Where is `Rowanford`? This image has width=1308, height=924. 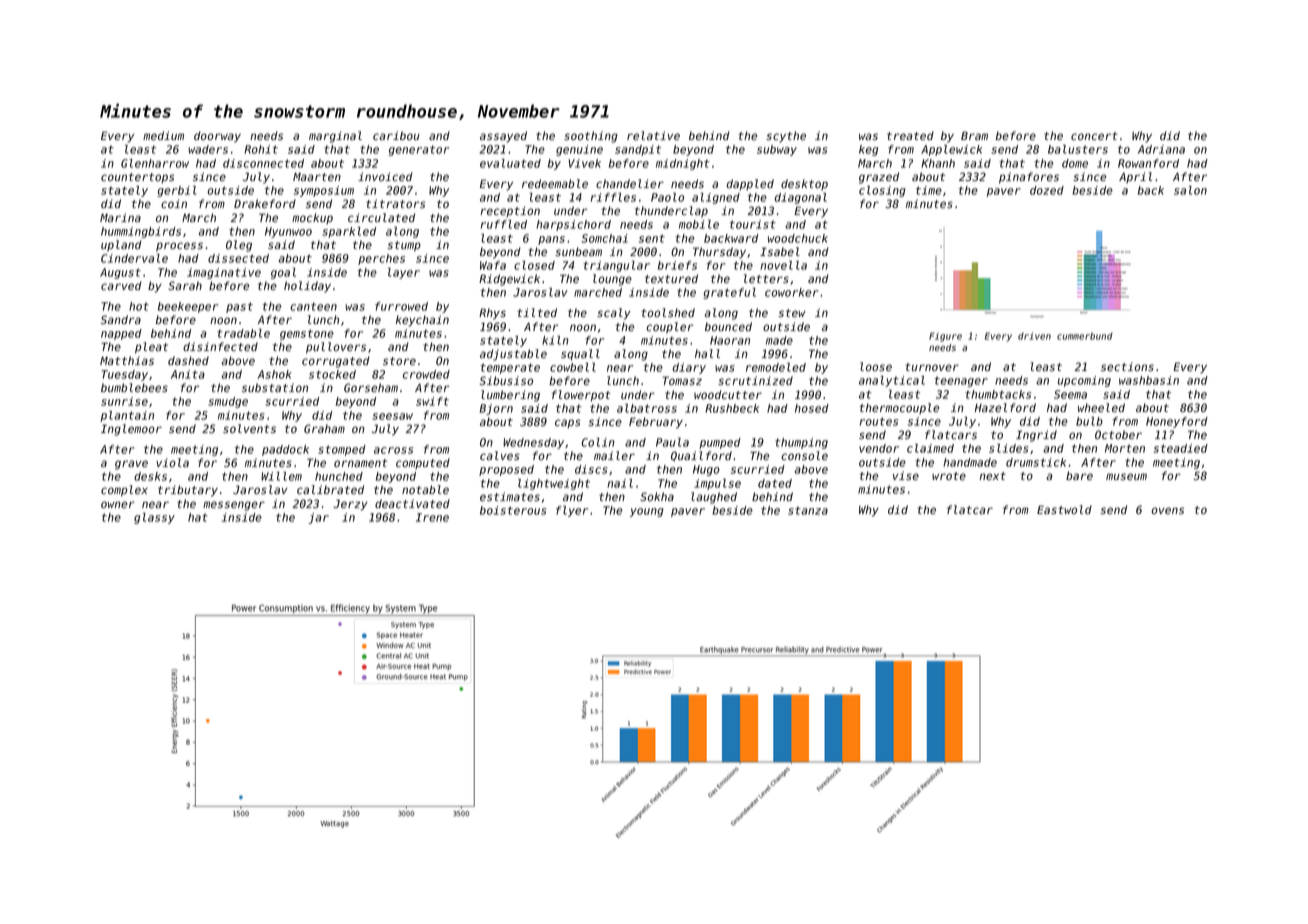
Rowanford is located at coordinates (1148, 163).
